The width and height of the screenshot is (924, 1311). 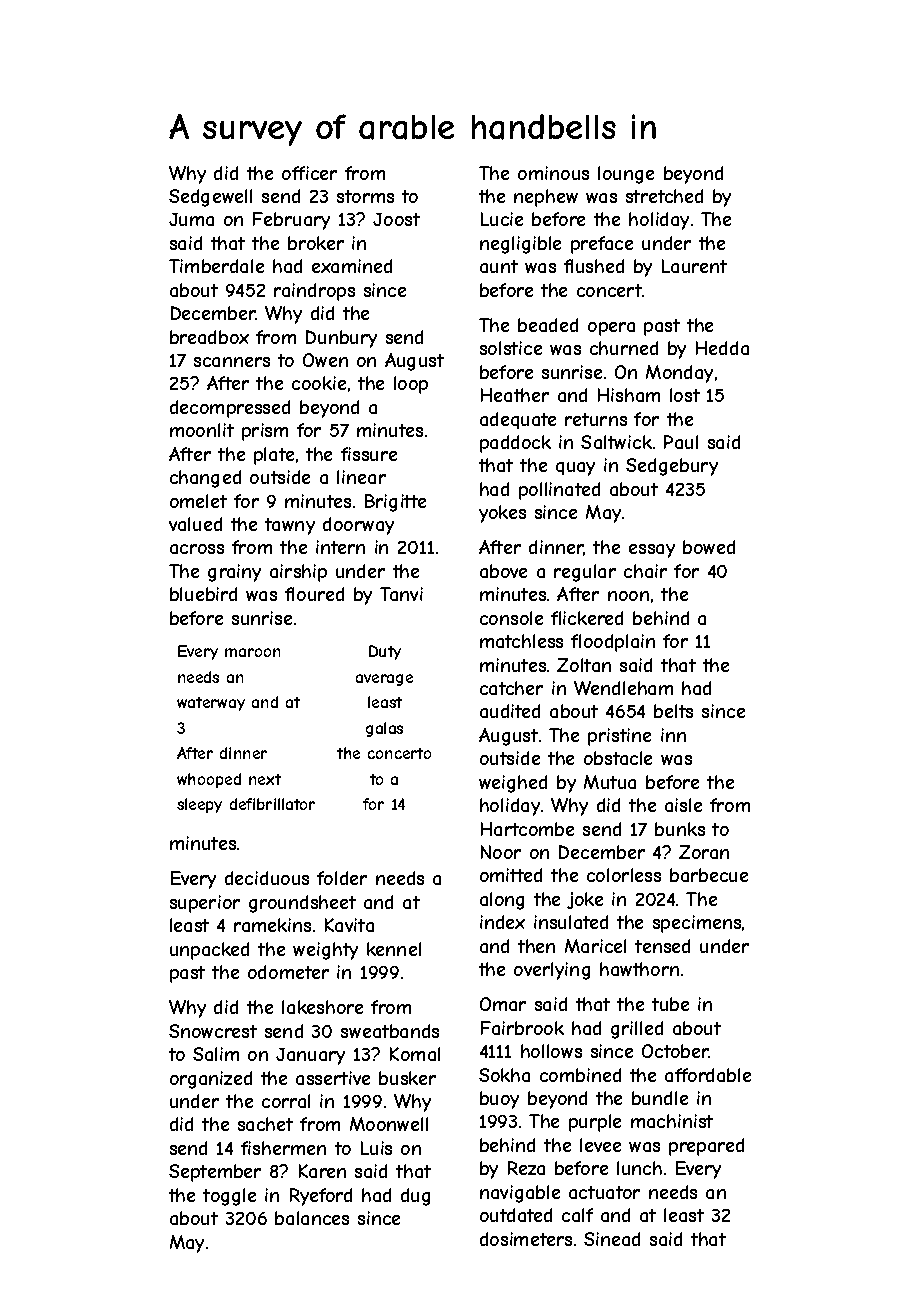 What do you see at coordinates (673, 711) in the screenshot?
I see `belts` at bounding box center [673, 711].
